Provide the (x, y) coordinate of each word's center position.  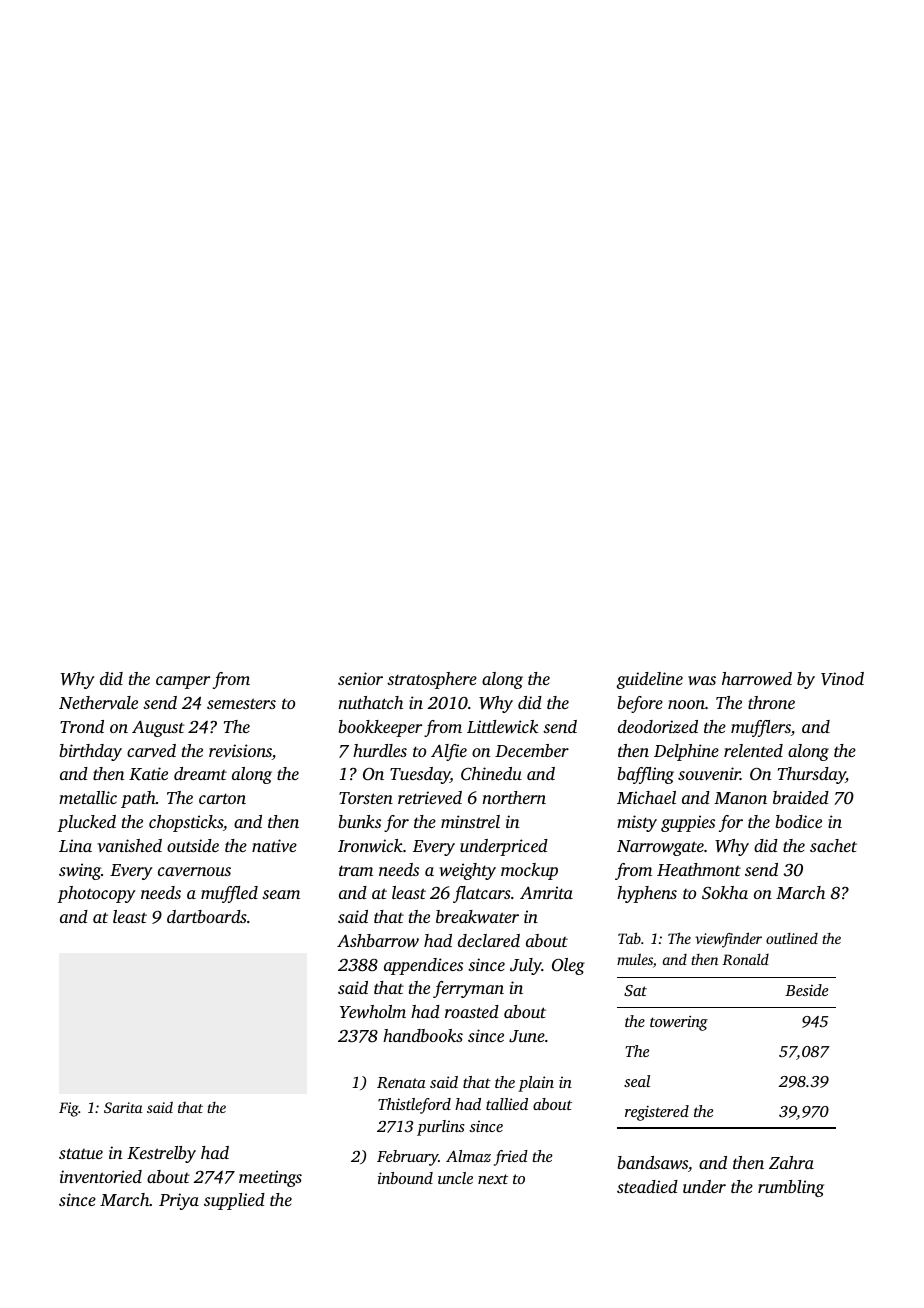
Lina (75, 845)
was (702, 680)
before (640, 704)
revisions (240, 752)
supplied (234, 1201)
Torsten (366, 798)
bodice (798, 821)
